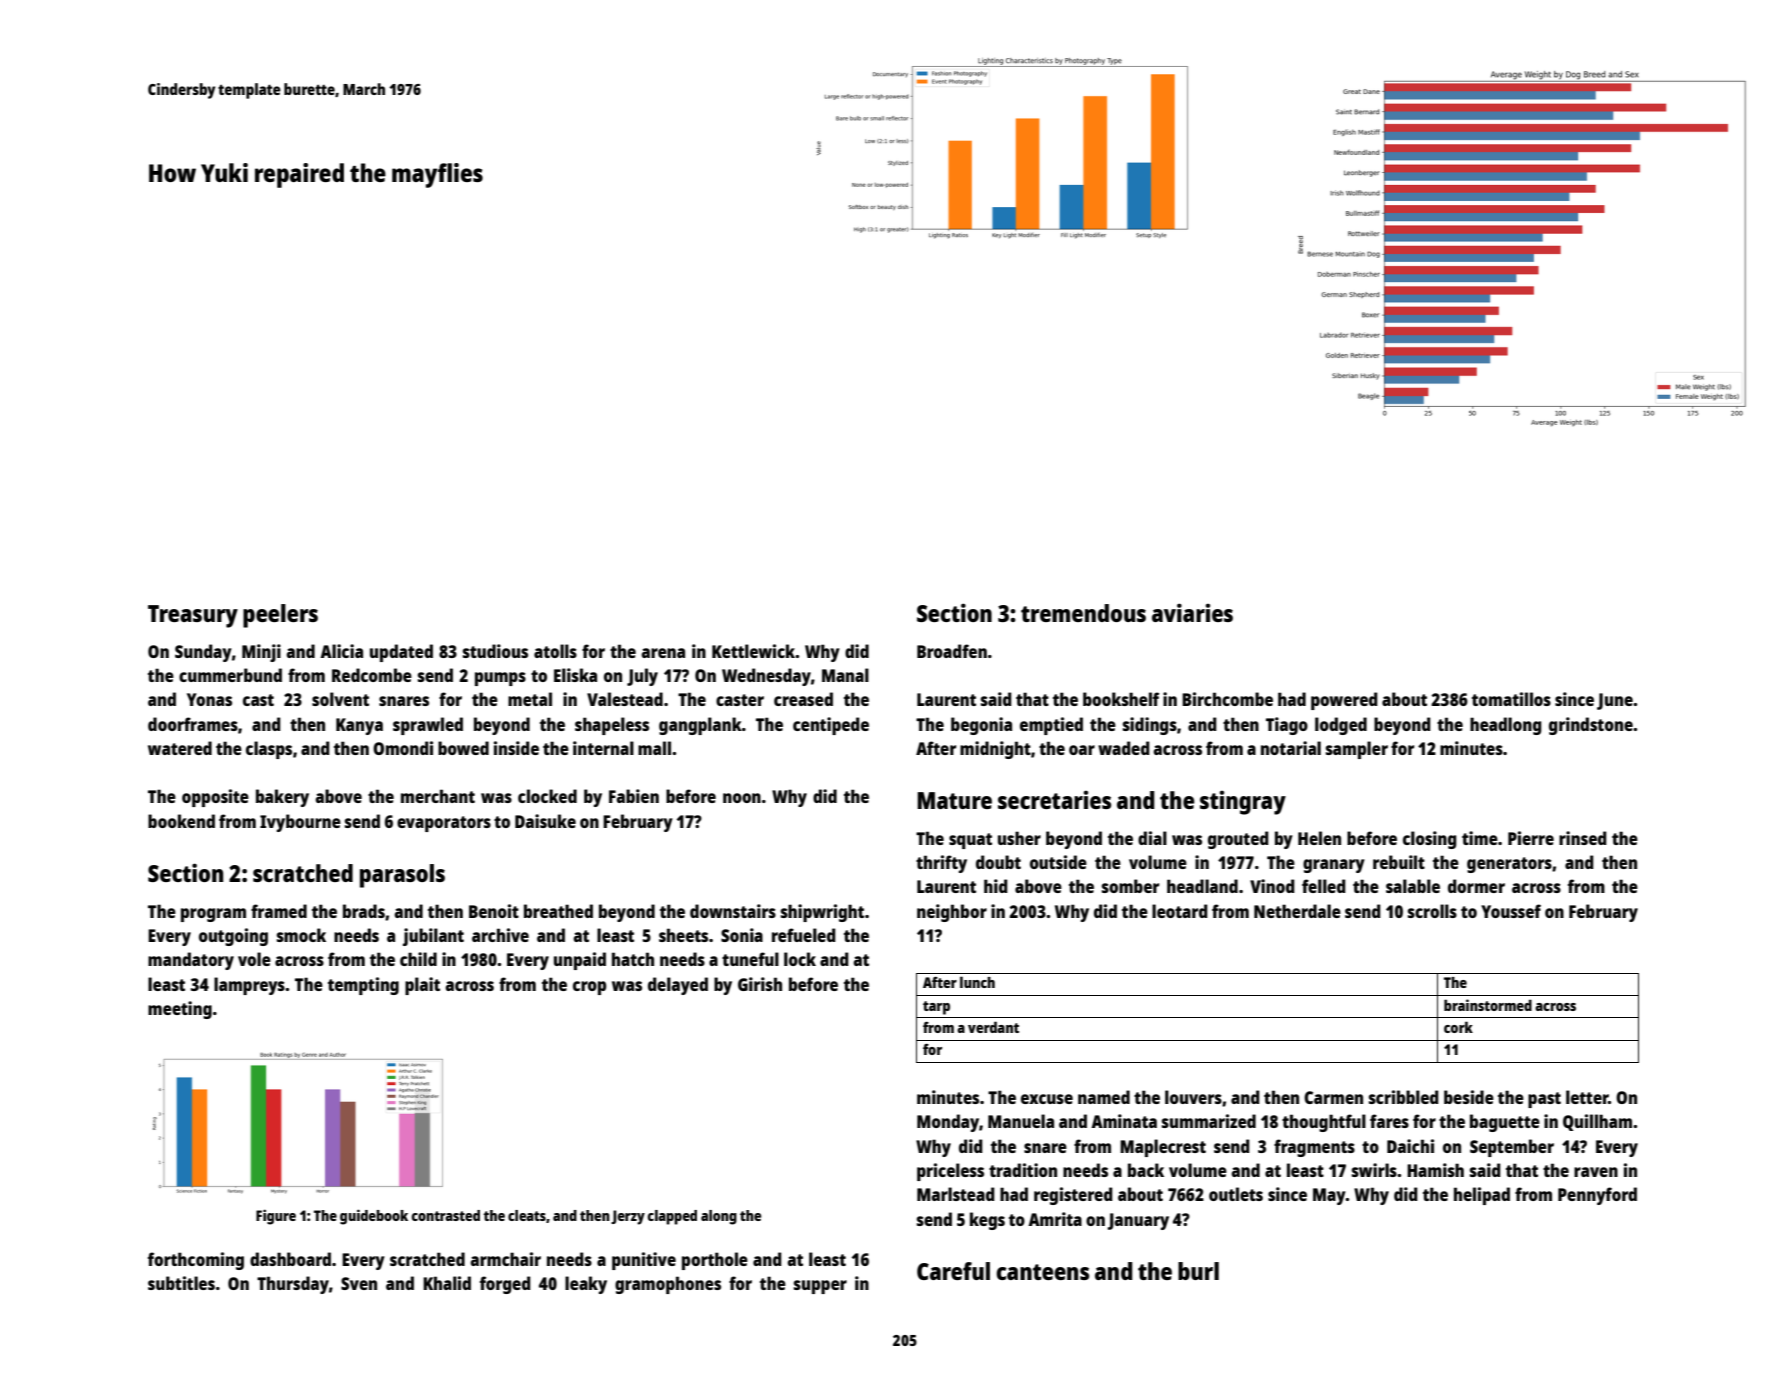 This screenshot has height=1380, width=1786. I want to click on Benoit, so click(494, 911).
